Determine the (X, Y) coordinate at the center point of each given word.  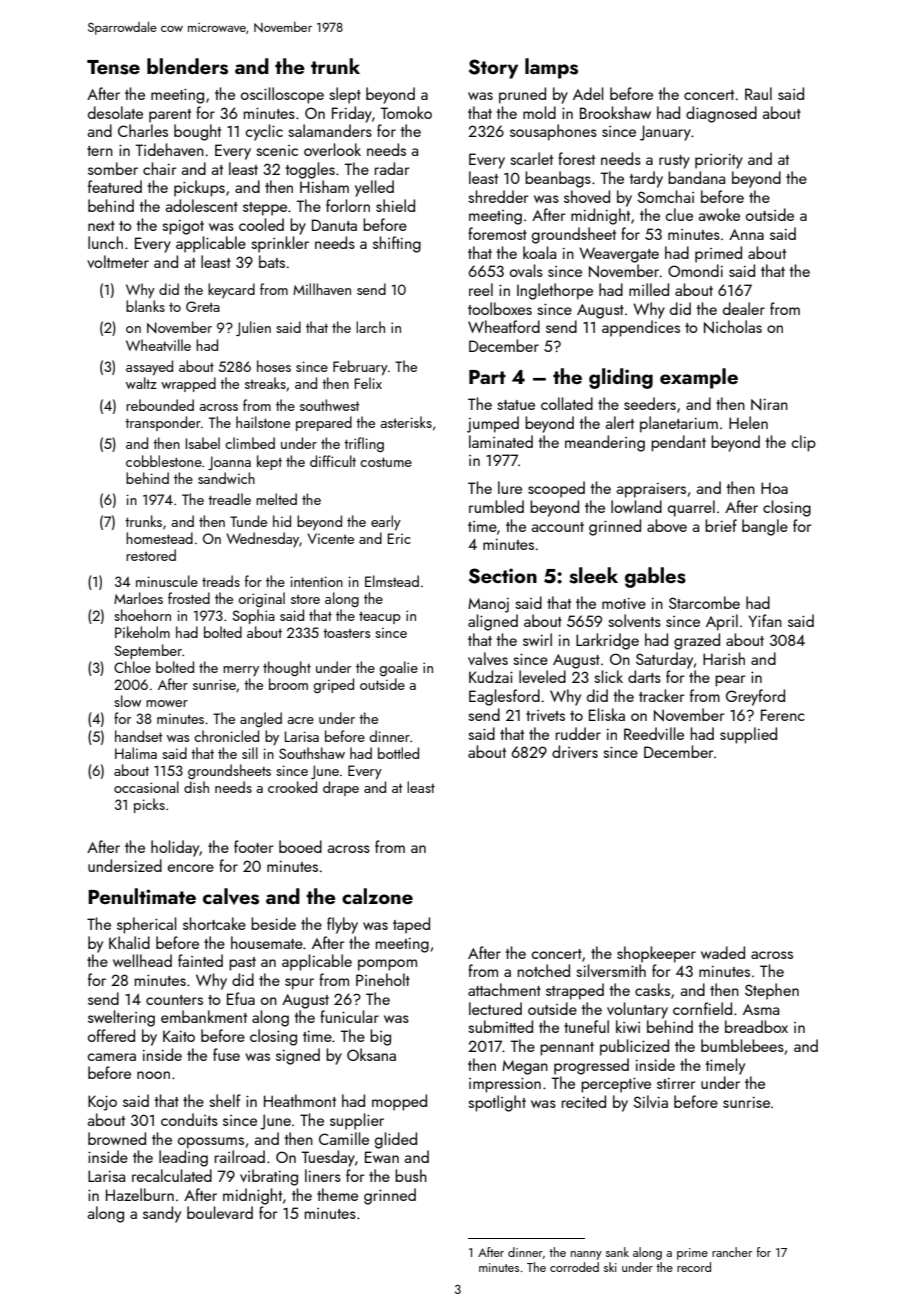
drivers (575, 751)
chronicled (226, 736)
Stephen (772, 991)
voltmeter (118, 261)
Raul (758, 93)
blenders (187, 66)
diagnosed (721, 114)
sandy (162, 1214)
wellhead (142, 960)
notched (544, 970)
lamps (551, 68)
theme (337, 1194)
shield (395, 205)
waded (723, 952)
